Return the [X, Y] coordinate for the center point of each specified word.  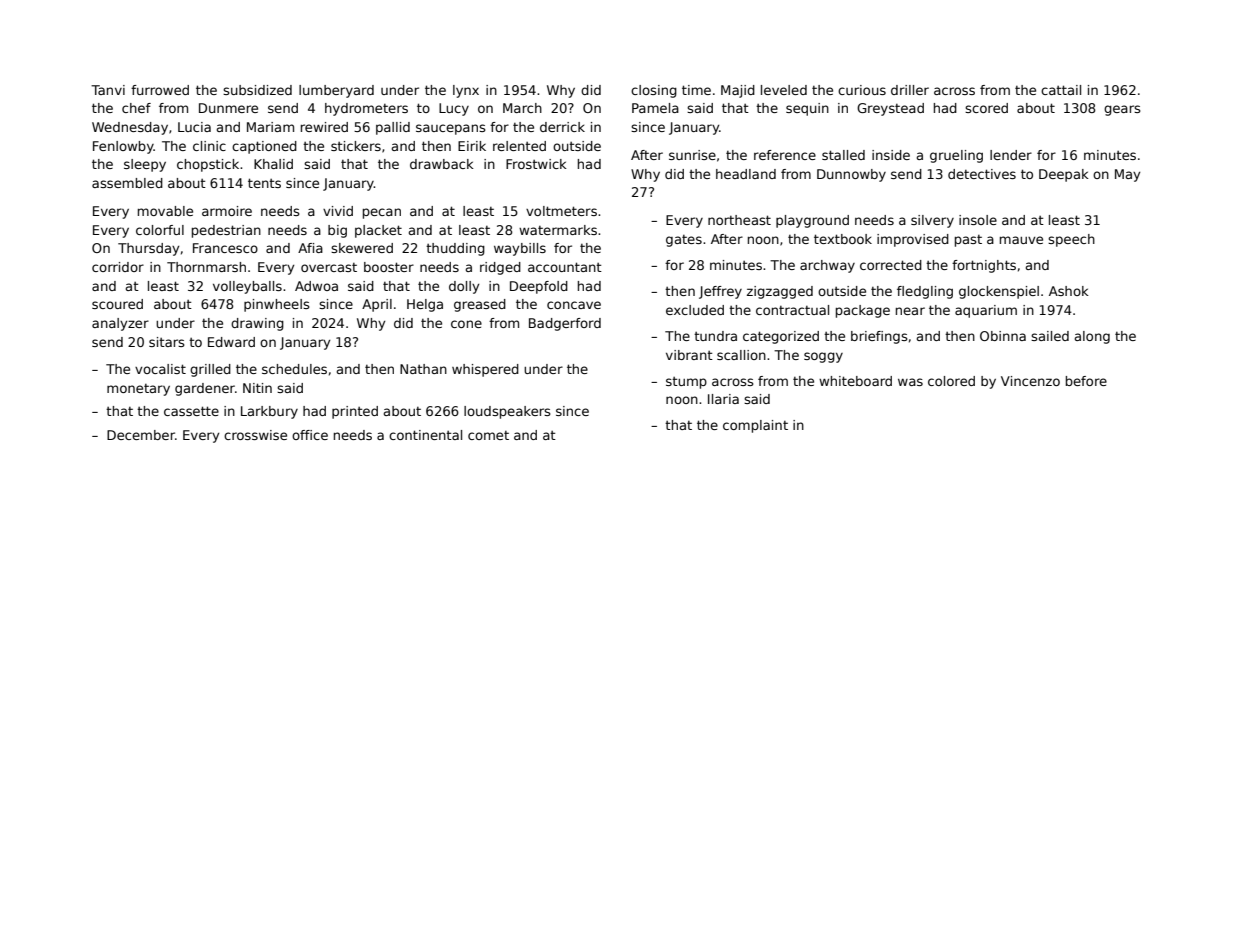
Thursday [148, 249]
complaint [755, 426]
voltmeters [561, 211]
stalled [843, 155]
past [968, 241]
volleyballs [247, 287]
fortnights [984, 266]
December [141, 435]
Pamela [655, 108]
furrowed [160, 90]
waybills [520, 249]
